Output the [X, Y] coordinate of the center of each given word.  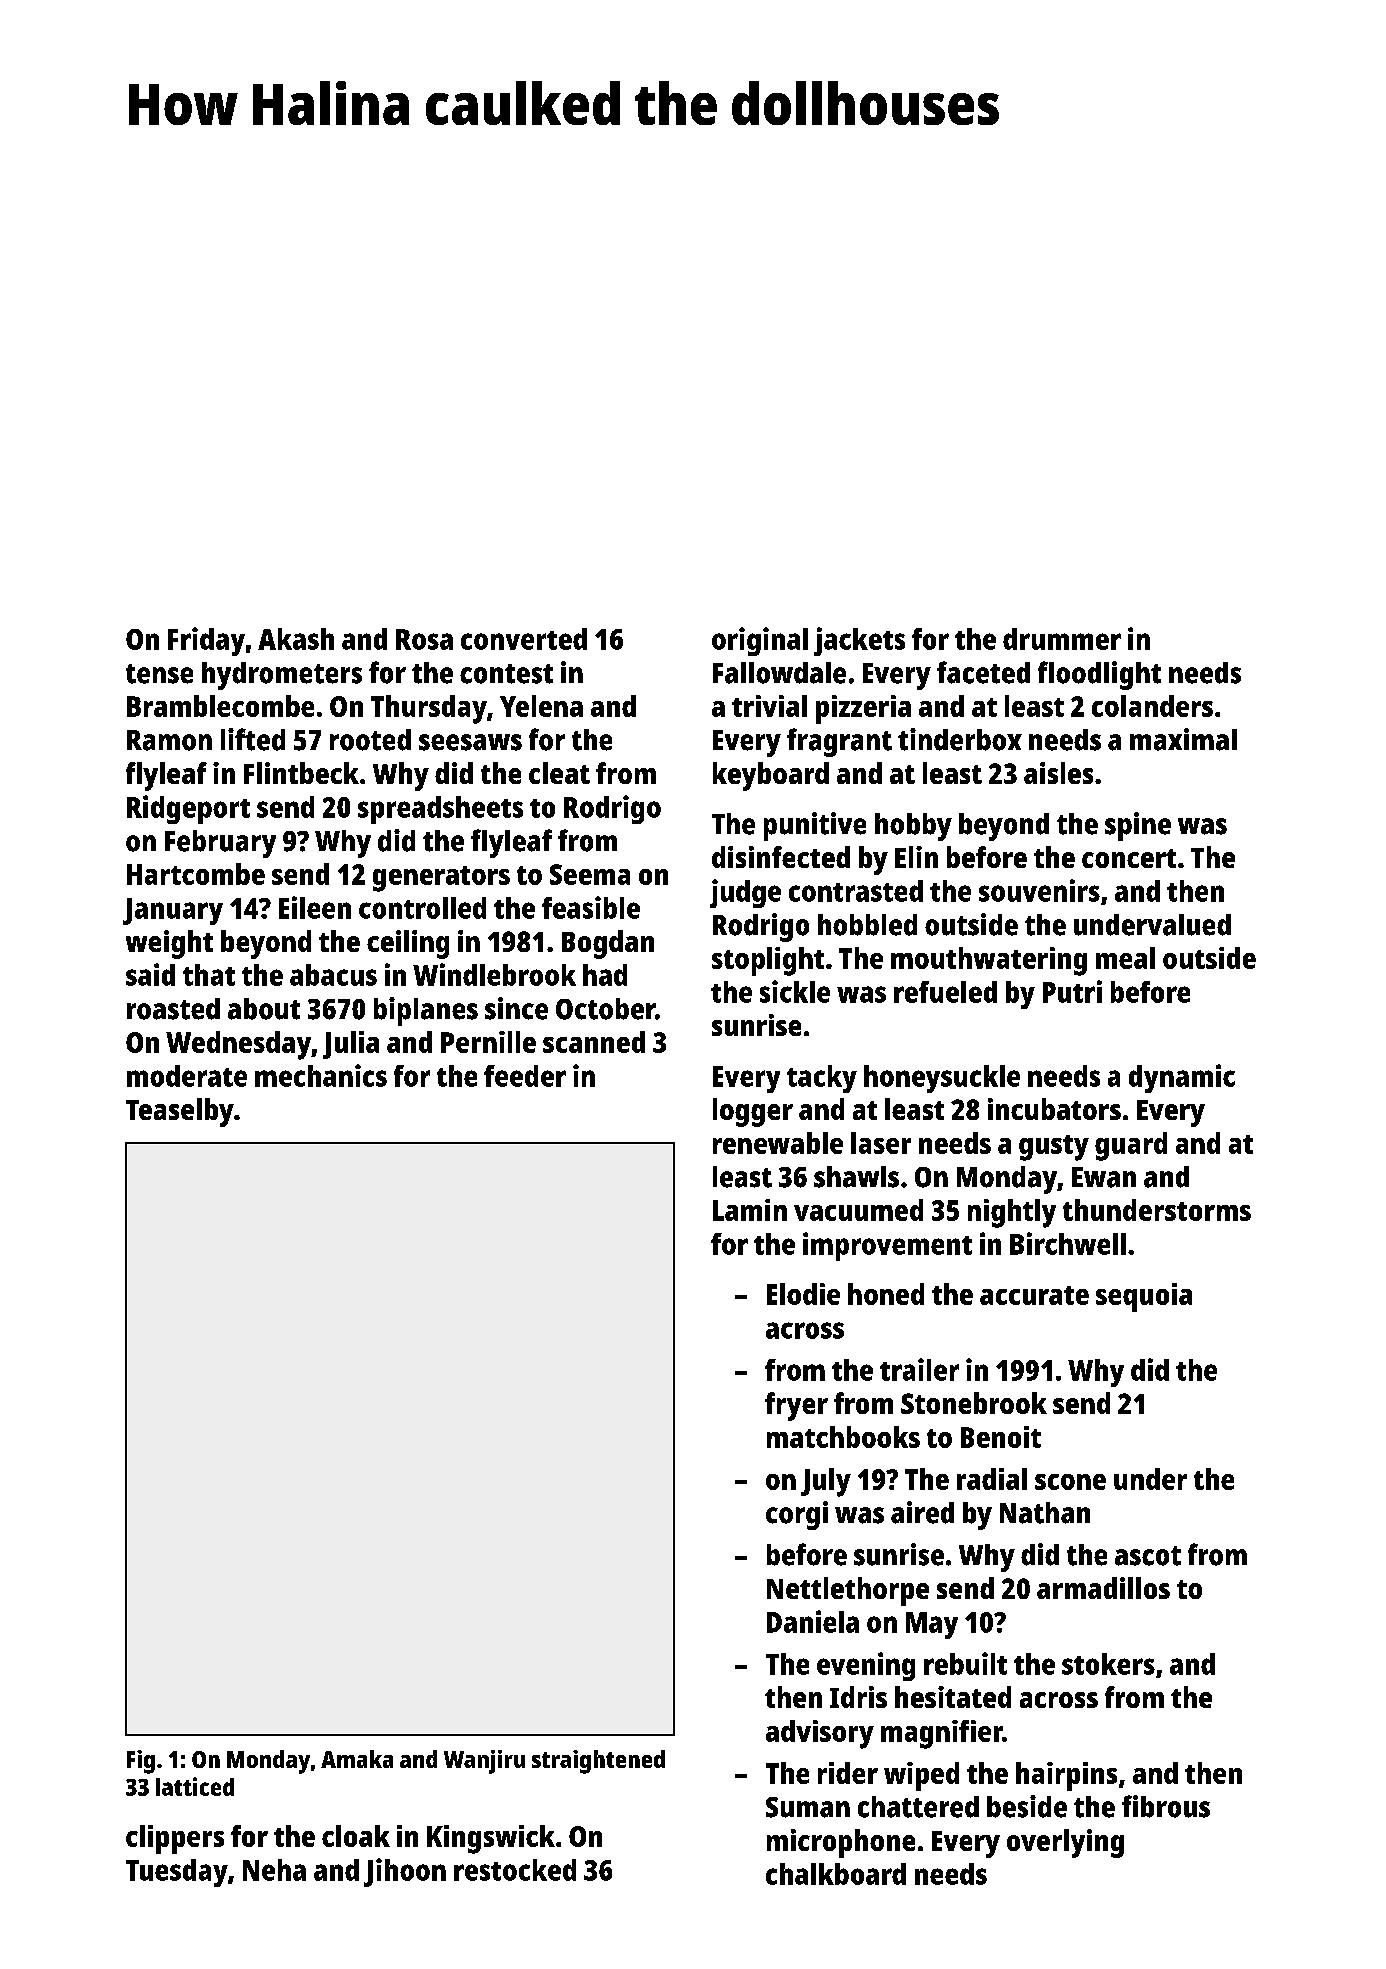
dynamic [1182, 1078]
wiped [921, 1776]
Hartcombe [196, 874]
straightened [598, 1762]
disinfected [781, 857]
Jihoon [405, 1872]
